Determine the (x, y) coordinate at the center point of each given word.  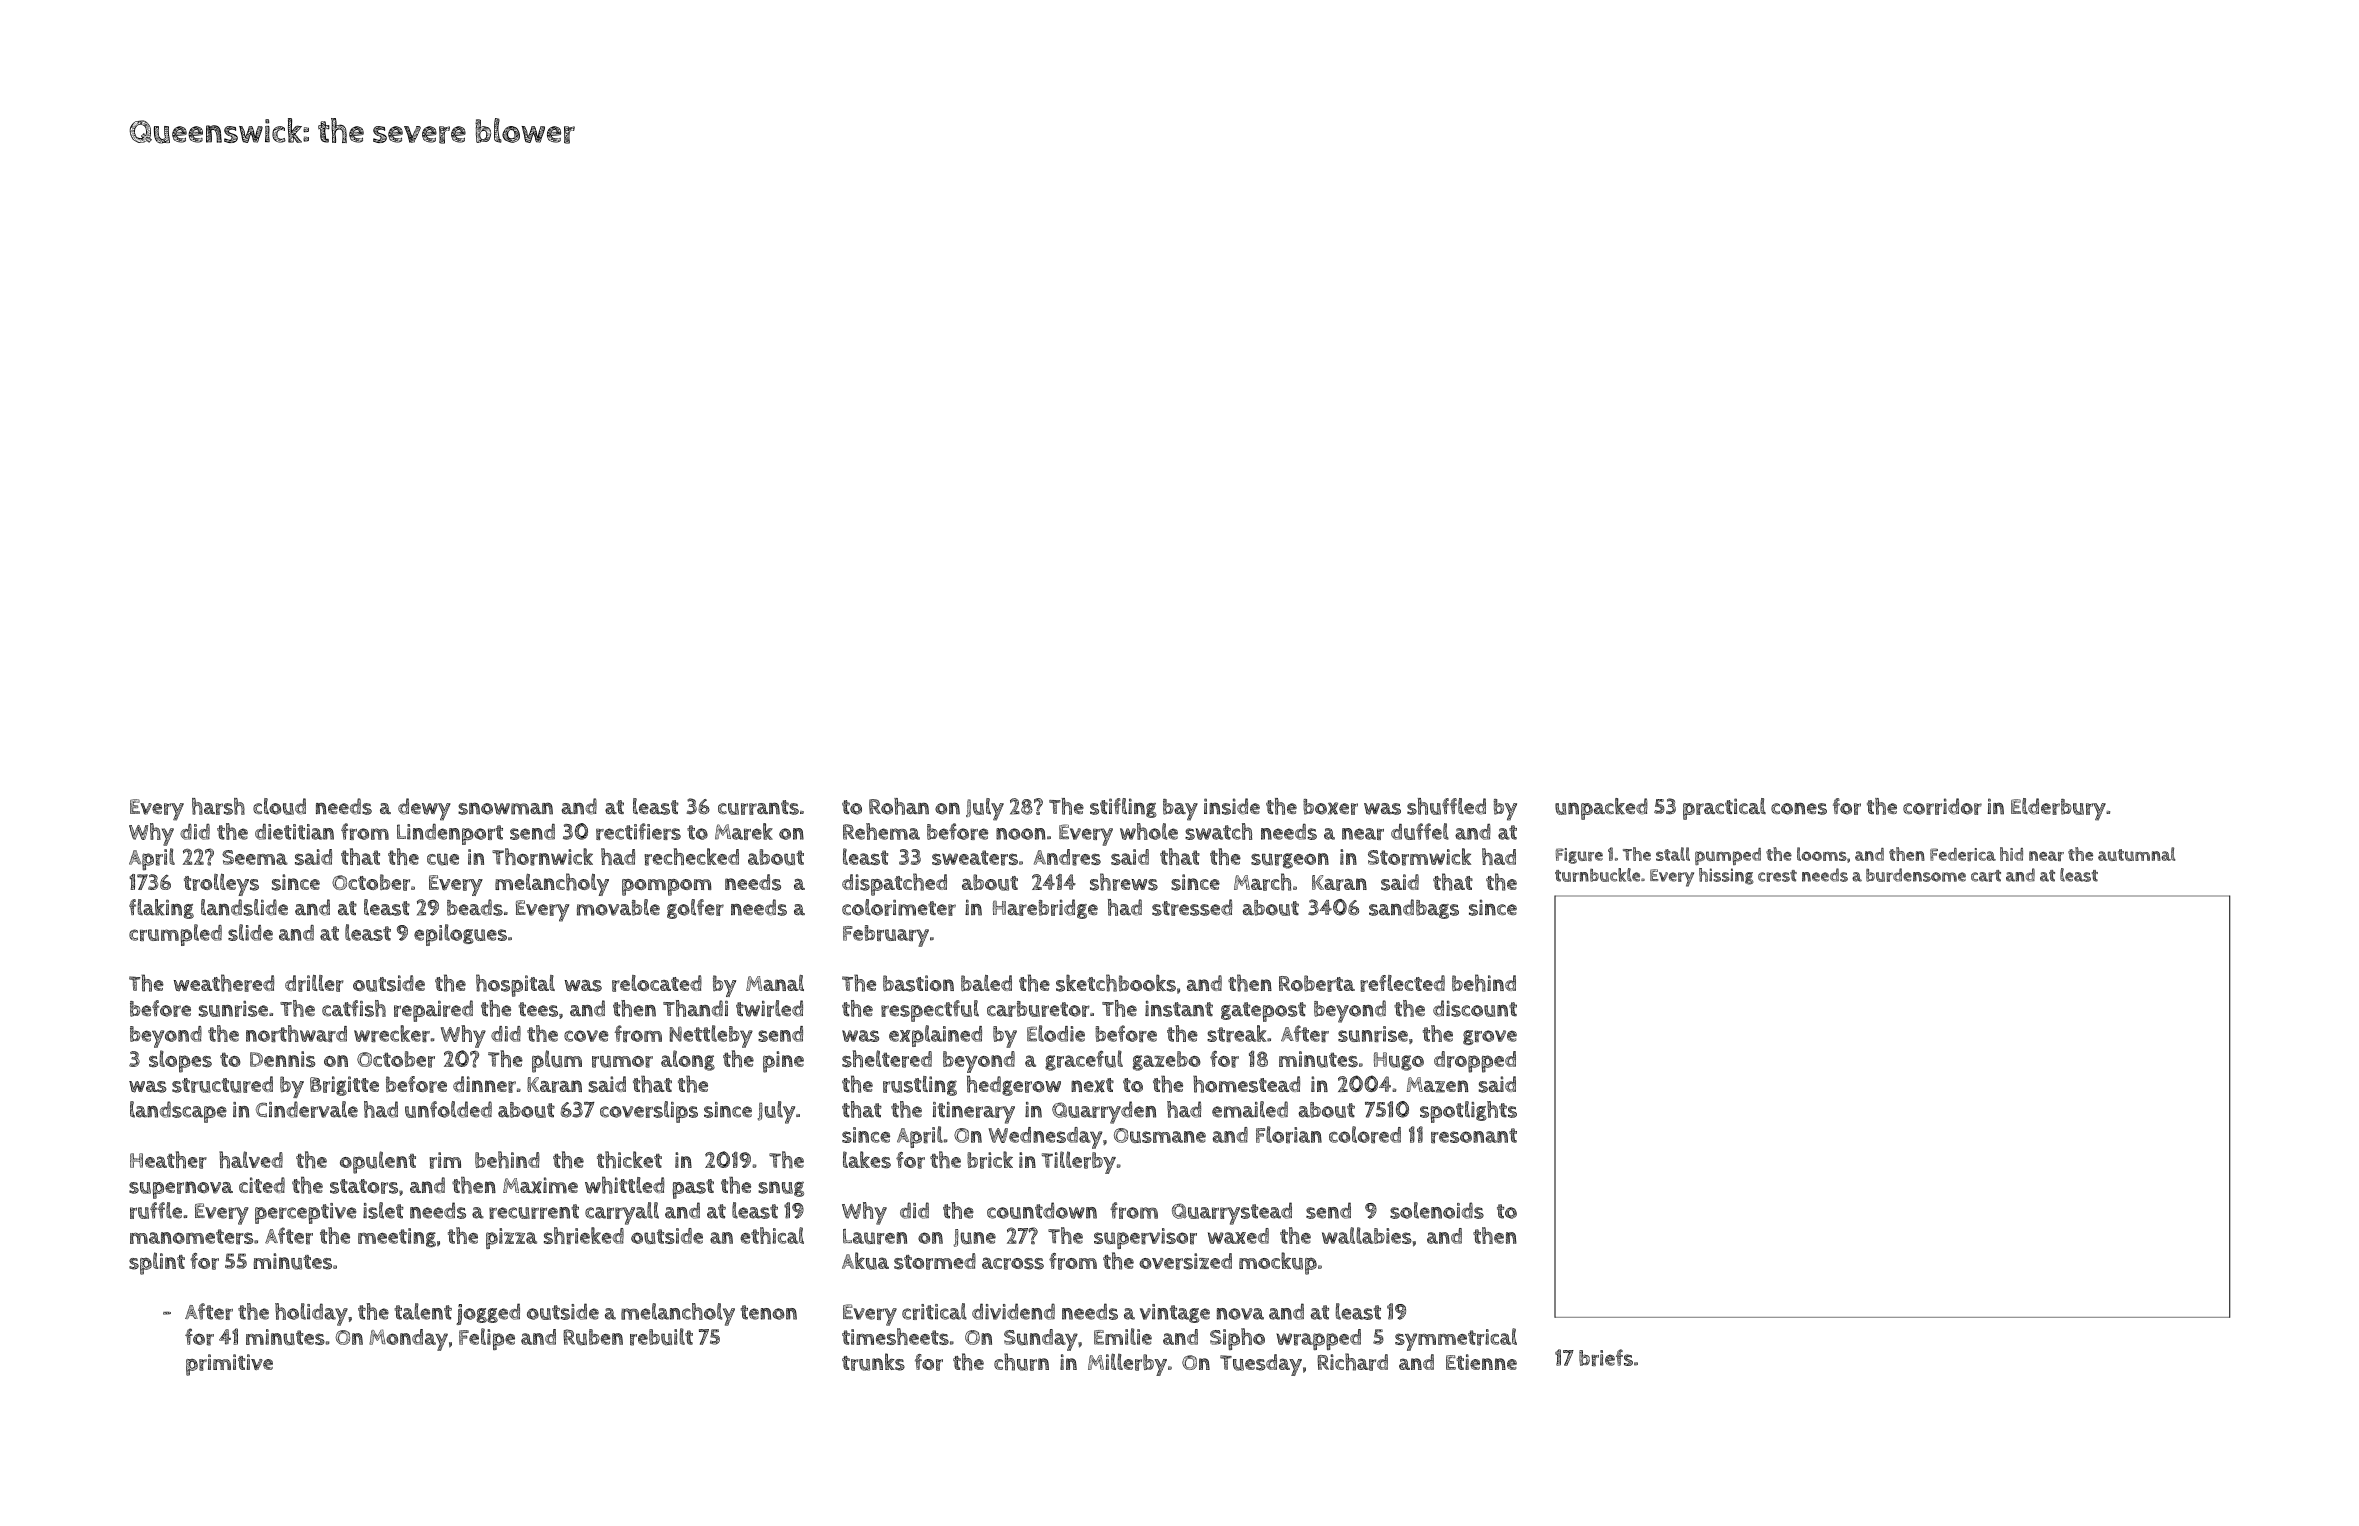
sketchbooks (1116, 983)
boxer (1330, 807)
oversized (1185, 1261)
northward (296, 1033)
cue (443, 859)
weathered (224, 983)
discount (1475, 1008)
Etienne (1481, 1362)
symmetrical (1456, 1339)
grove (1490, 1037)
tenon (769, 1312)
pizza (511, 1238)
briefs (1606, 1357)
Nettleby (711, 1036)
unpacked (1601, 809)
